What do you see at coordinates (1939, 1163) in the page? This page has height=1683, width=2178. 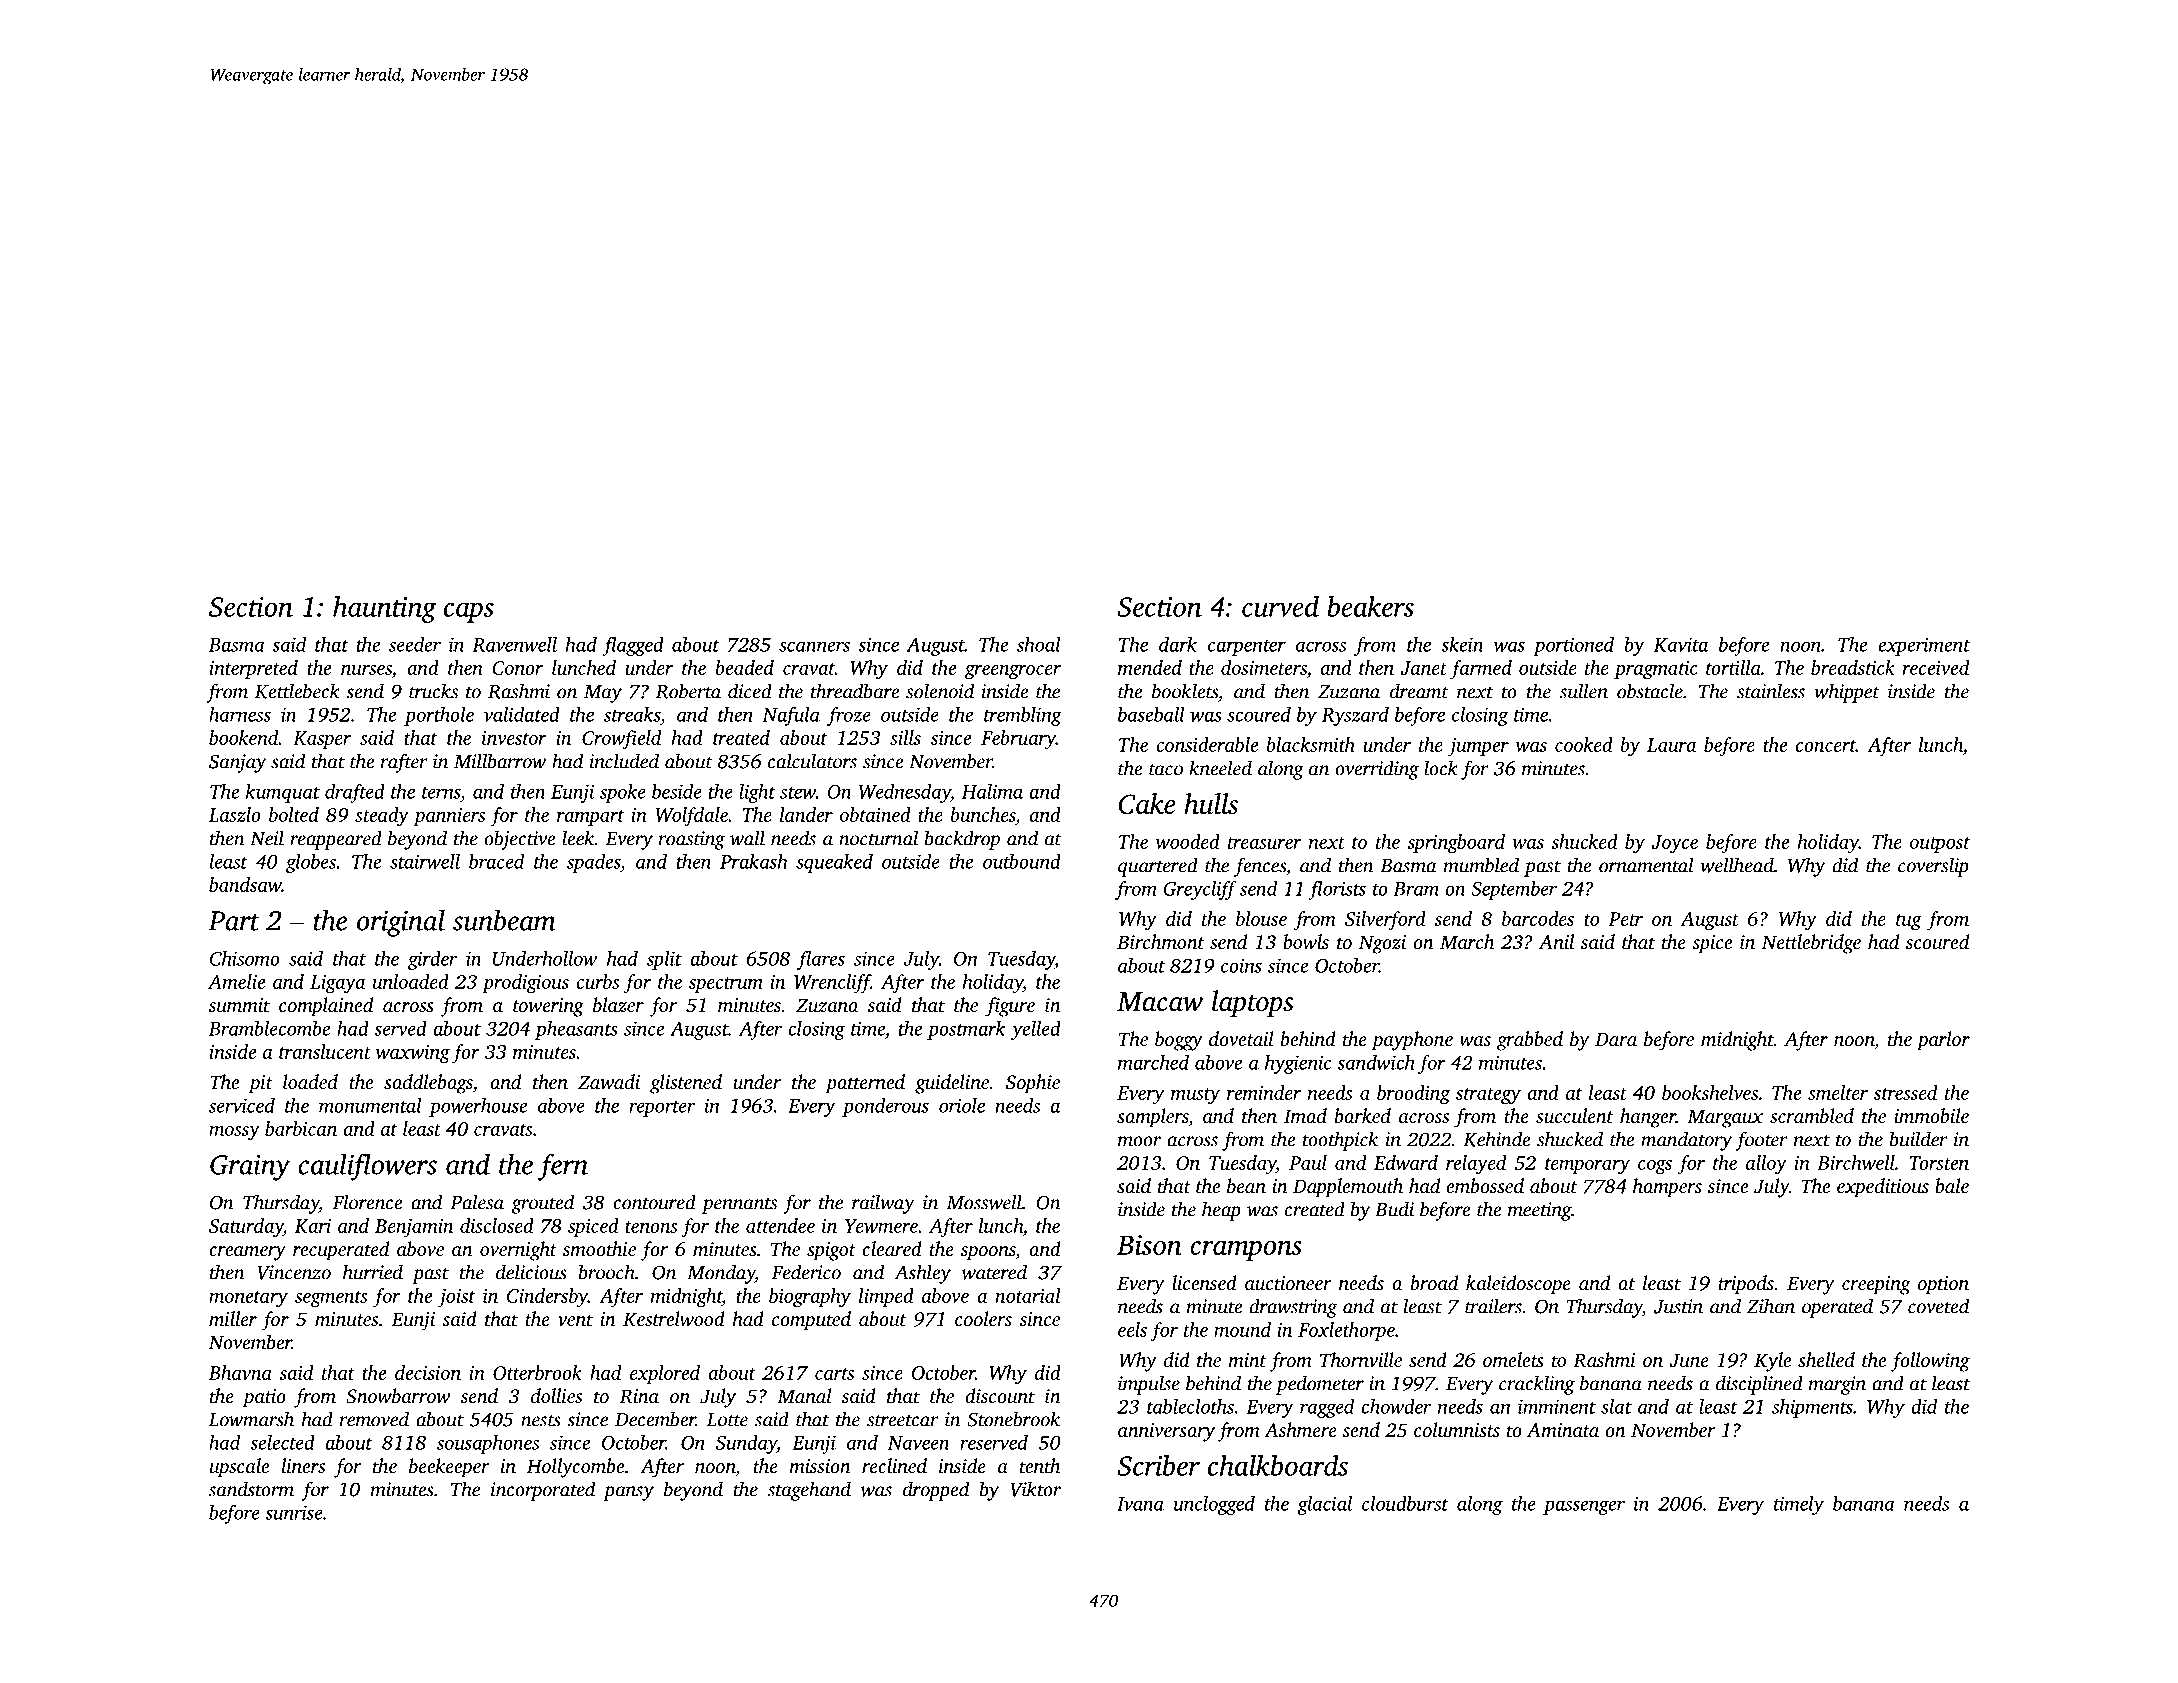 I see `Torsten` at bounding box center [1939, 1163].
